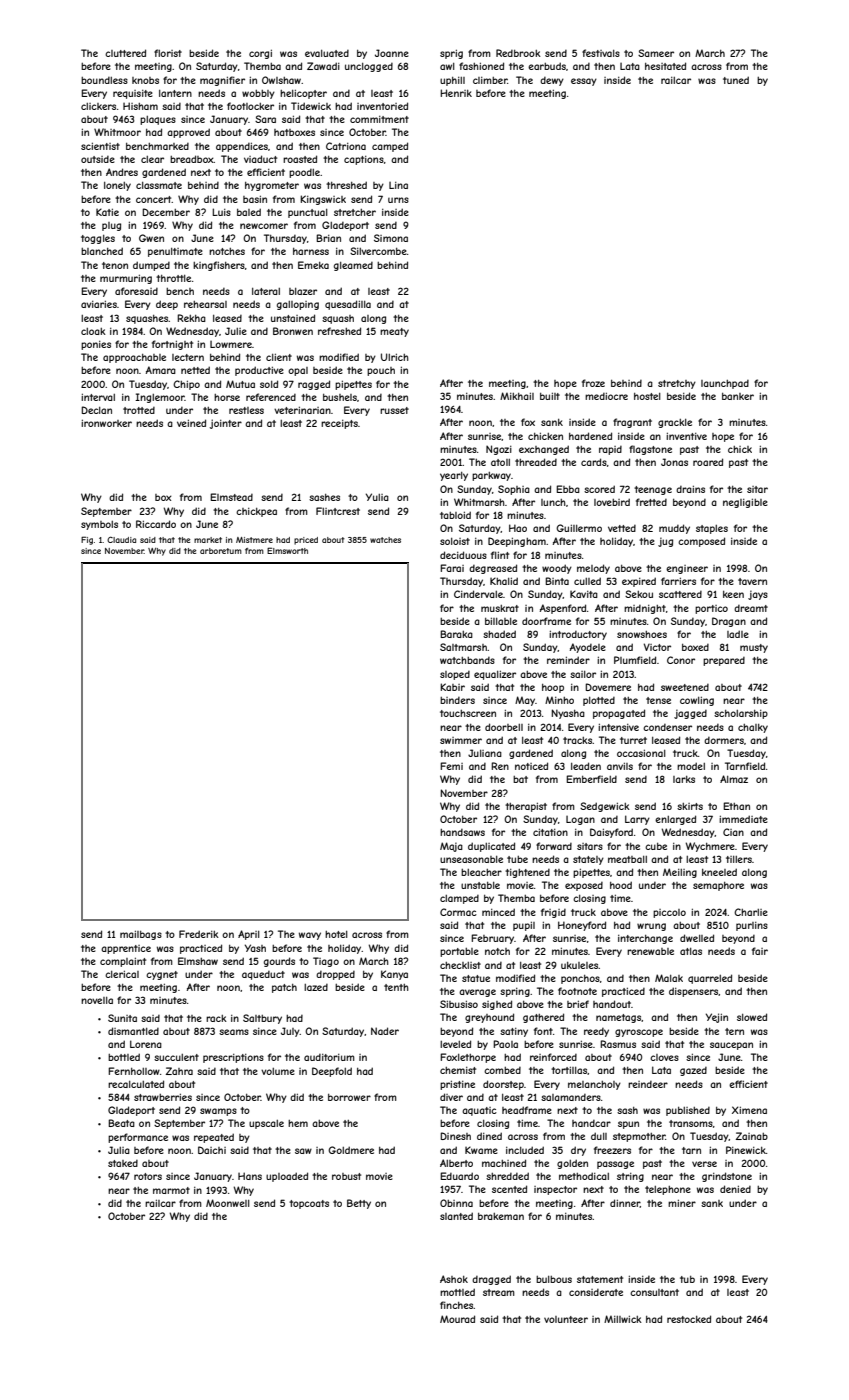  I want to click on Millwick, so click(623, 1319).
